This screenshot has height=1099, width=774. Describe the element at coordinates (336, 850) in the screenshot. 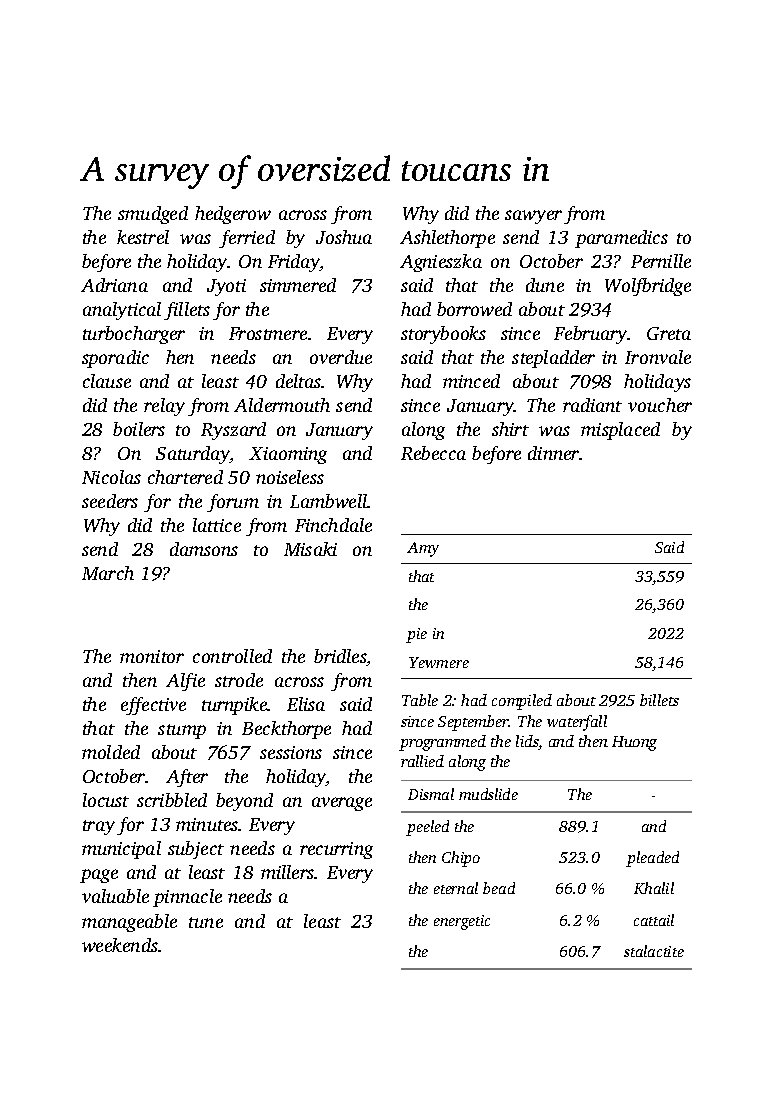

I see `recurring` at that location.
